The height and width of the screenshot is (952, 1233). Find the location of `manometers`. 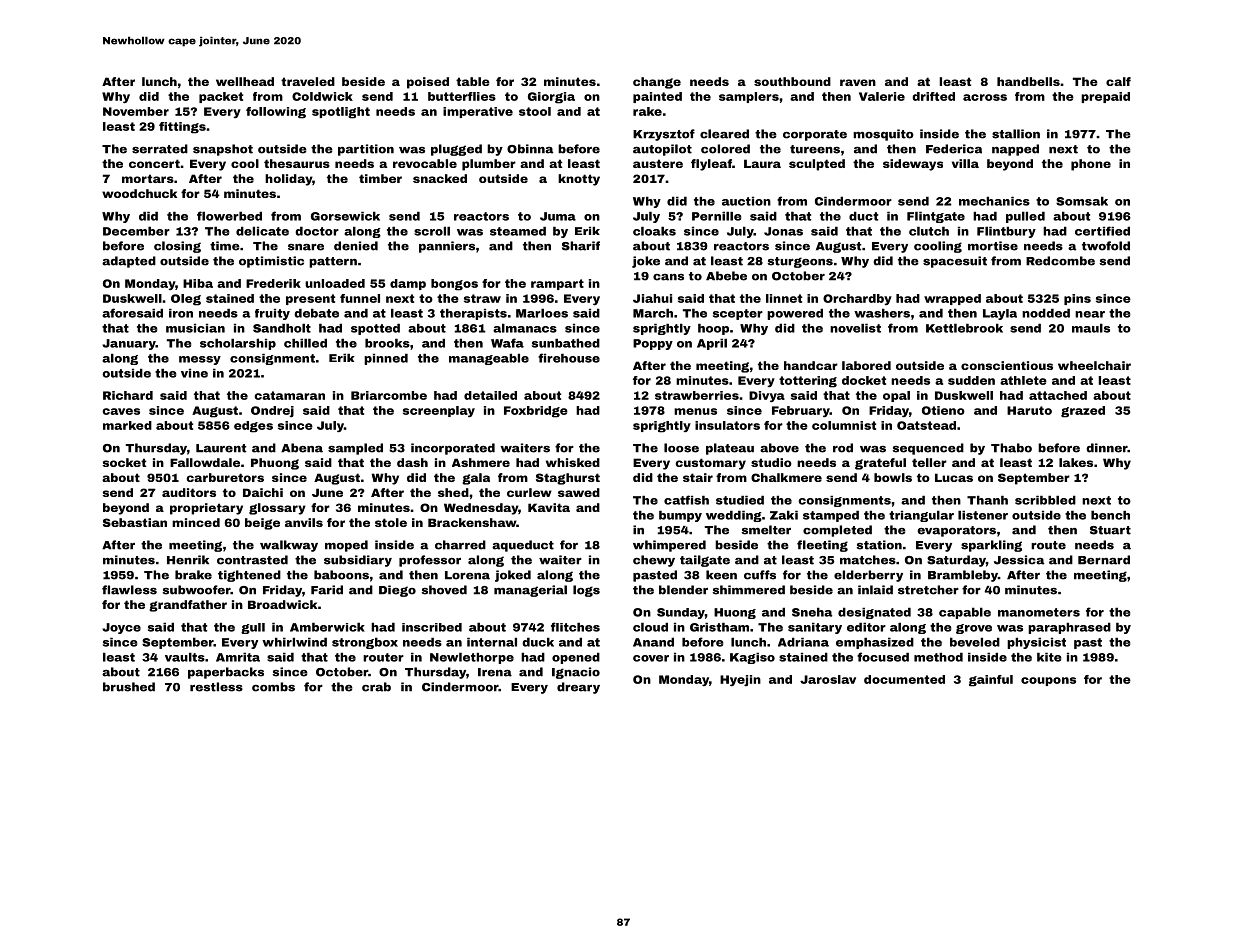

manometers is located at coordinates (1039, 612).
